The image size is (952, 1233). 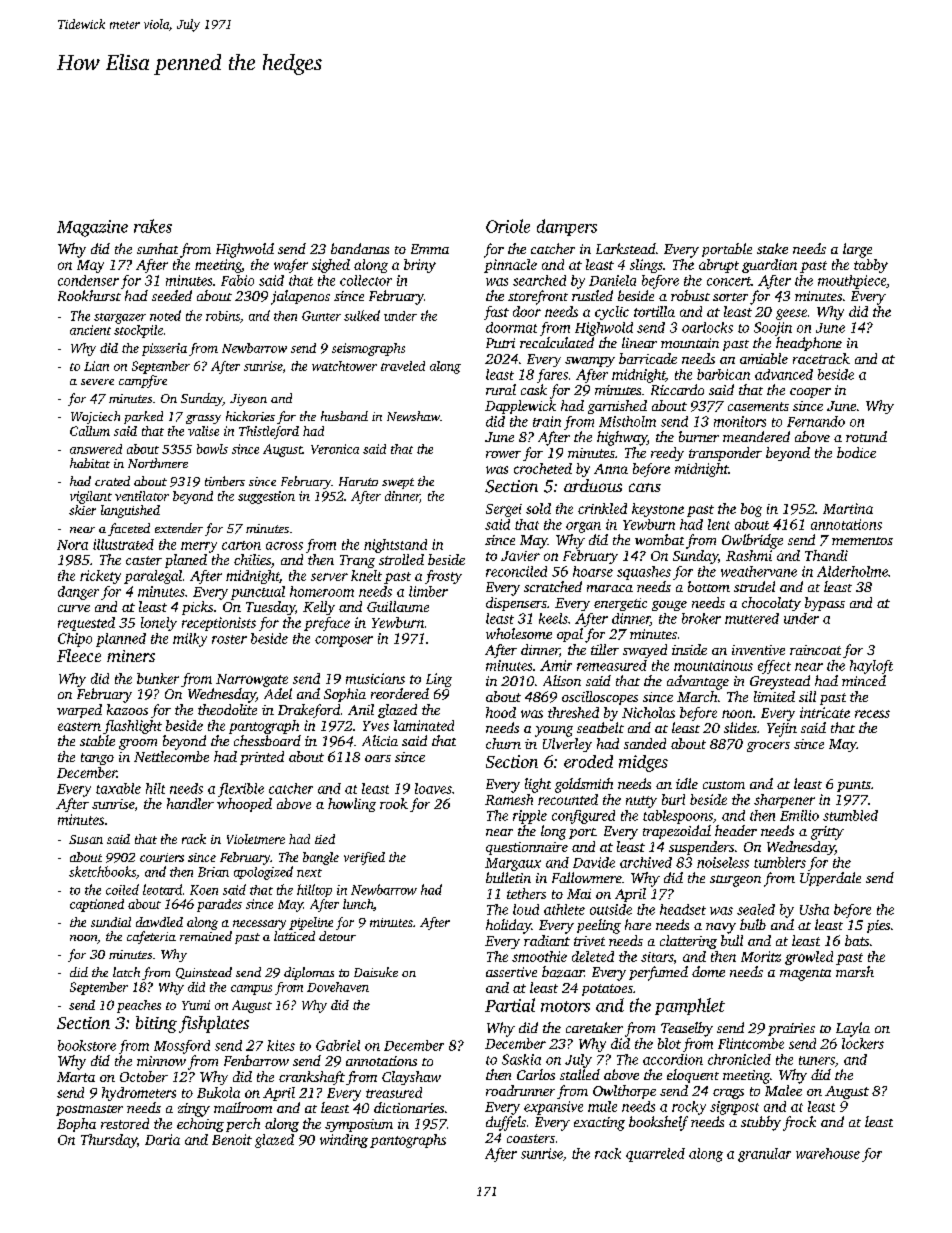 What do you see at coordinates (138, 744) in the screenshot?
I see `groom` at bounding box center [138, 744].
